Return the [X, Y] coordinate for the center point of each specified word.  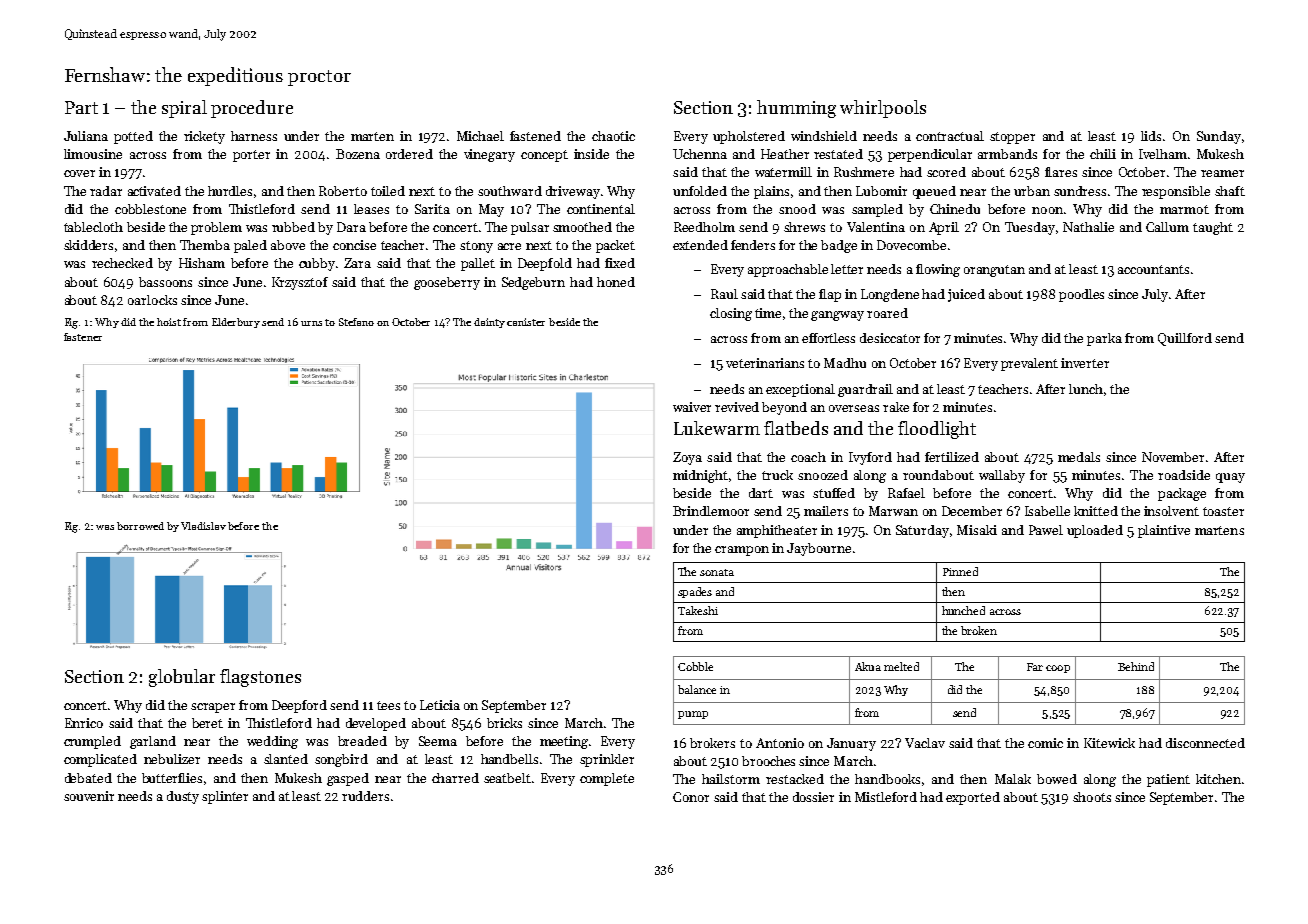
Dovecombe [911, 245]
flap [830, 295]
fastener [83, 337]
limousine [93, 154]
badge [839, 246]
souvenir [89, 796]
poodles [1081, 295]
